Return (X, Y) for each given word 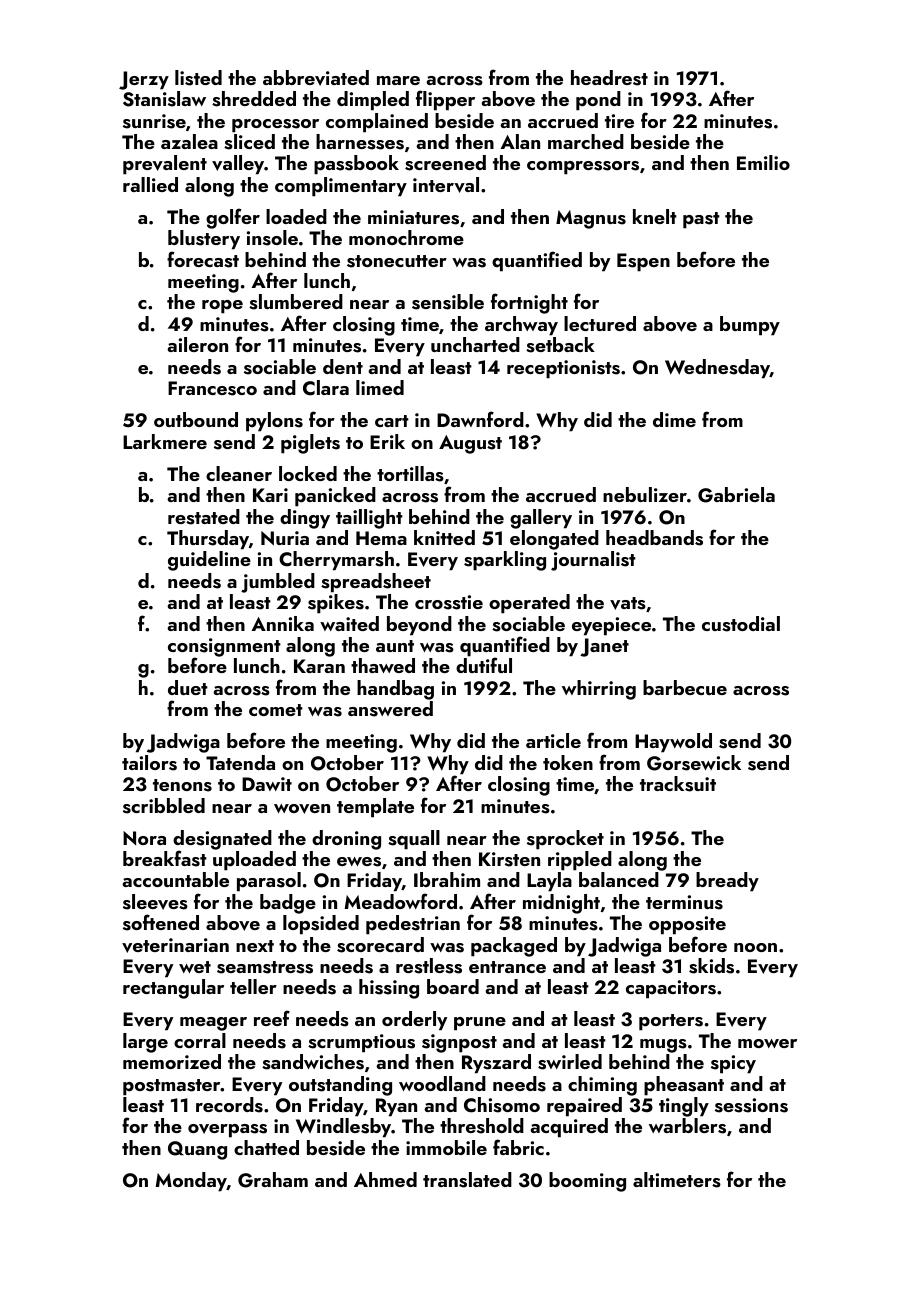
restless (429, 966)
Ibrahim (447, 879)
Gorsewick (694, 763)
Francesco (212, 388)
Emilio (763, 162)
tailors (149, 763)
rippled (580, 861)
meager (213, 1024)
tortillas (410, 474)
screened (445, 163)
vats (628, 603)
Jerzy (144, 80)
